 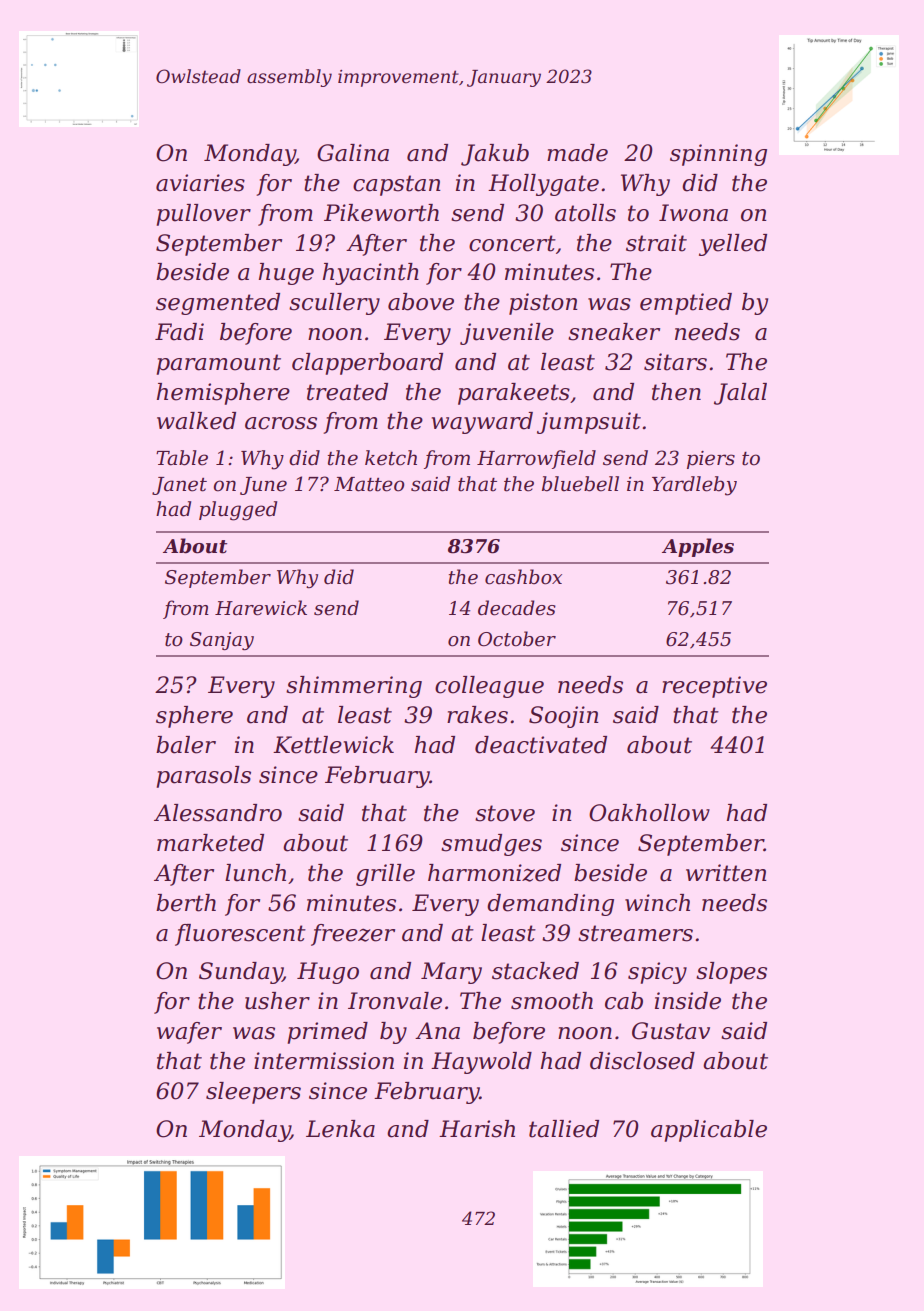 I want to click on grille, so click(x=385, y=875).
